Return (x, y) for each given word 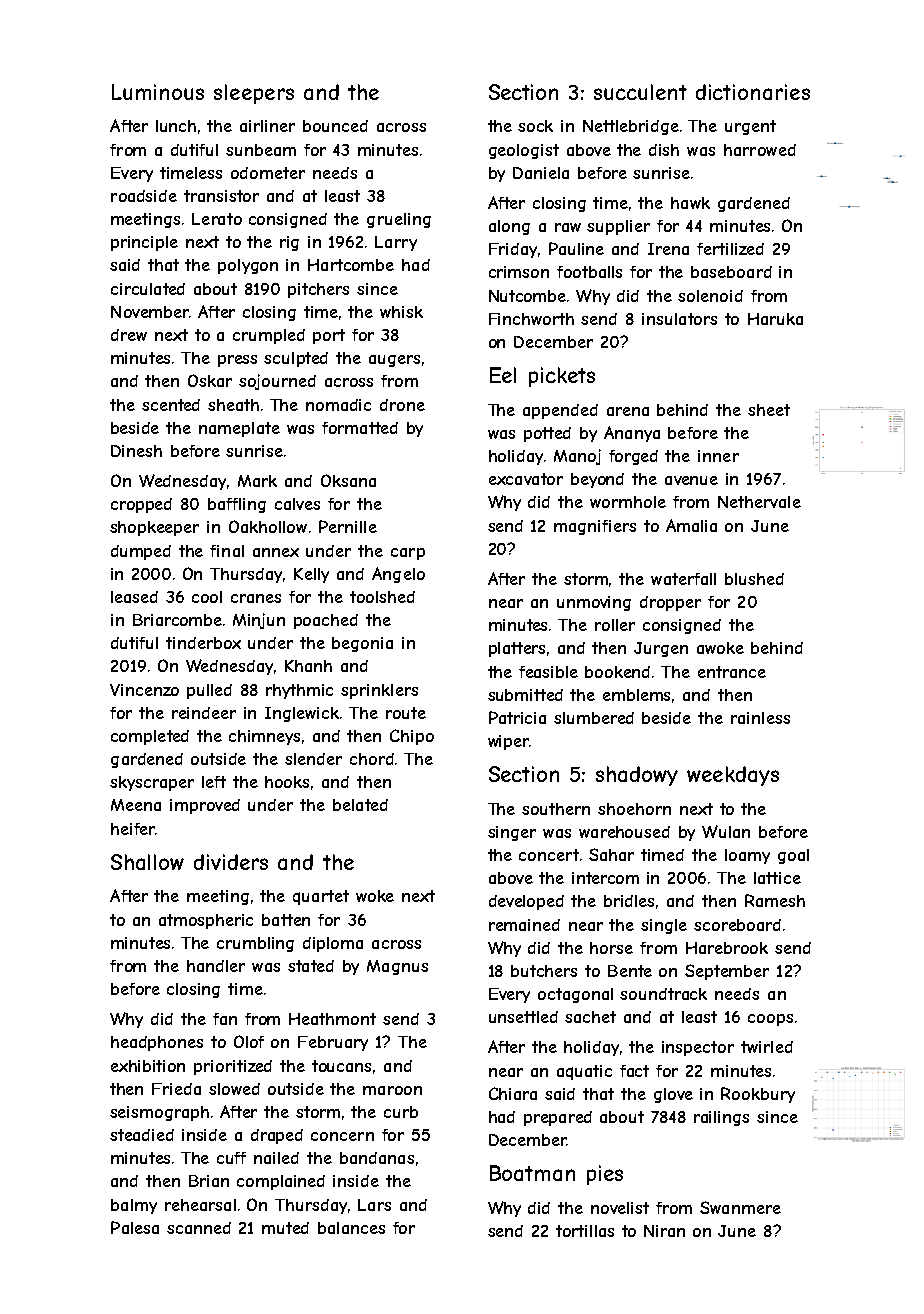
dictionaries (753, 92)
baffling (237, 505)
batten (286, 920)
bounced (335, 126)
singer (512, 833)
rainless (760, 718)
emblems (636, 695)
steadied (142, 1135)
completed (150, 737)
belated (360, 805)
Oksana (348, 480)
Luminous (158, 92)
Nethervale (759, 502)
